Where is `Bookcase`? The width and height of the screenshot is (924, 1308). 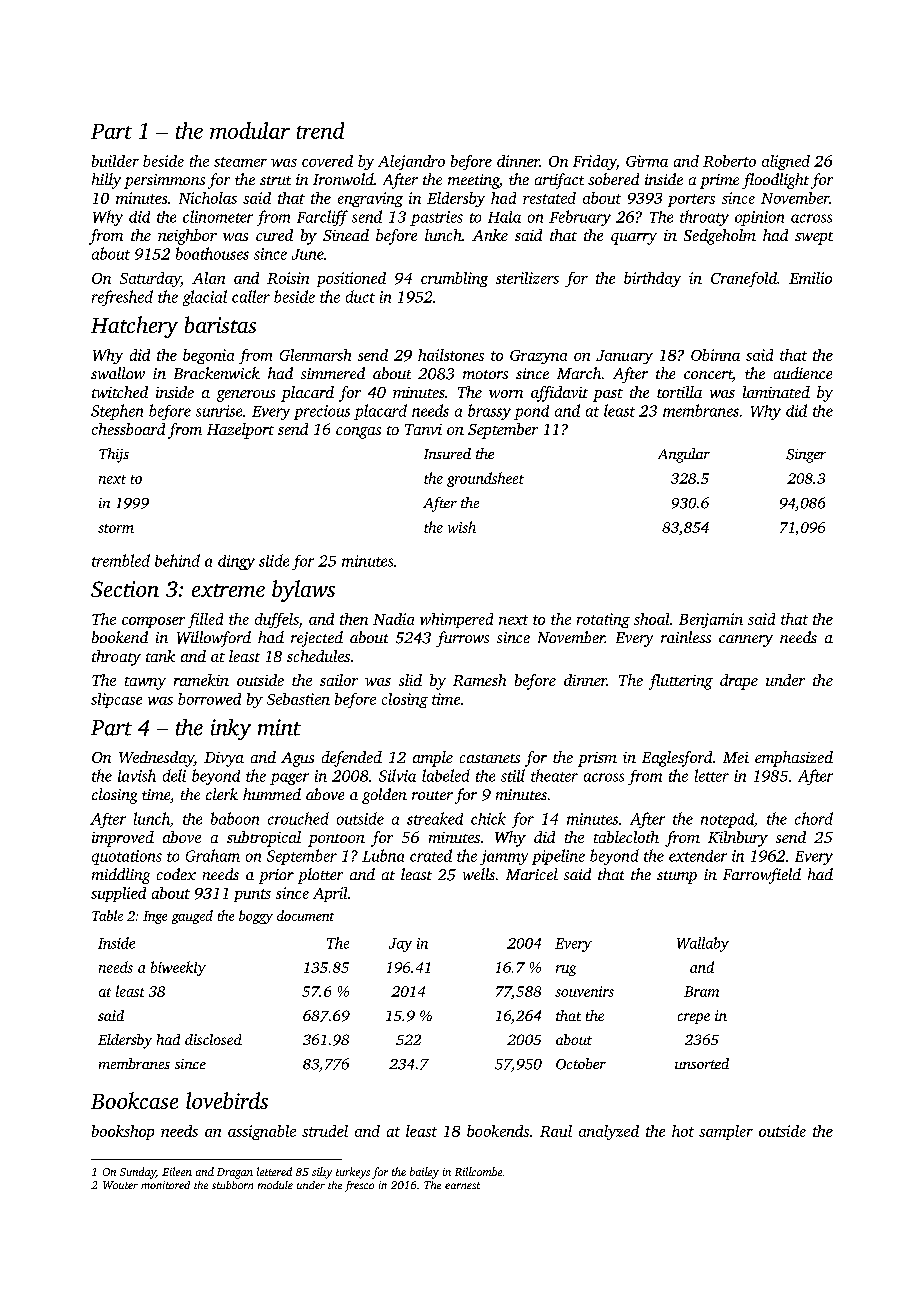 Bookcase is located at coordinates (134, 1100).
